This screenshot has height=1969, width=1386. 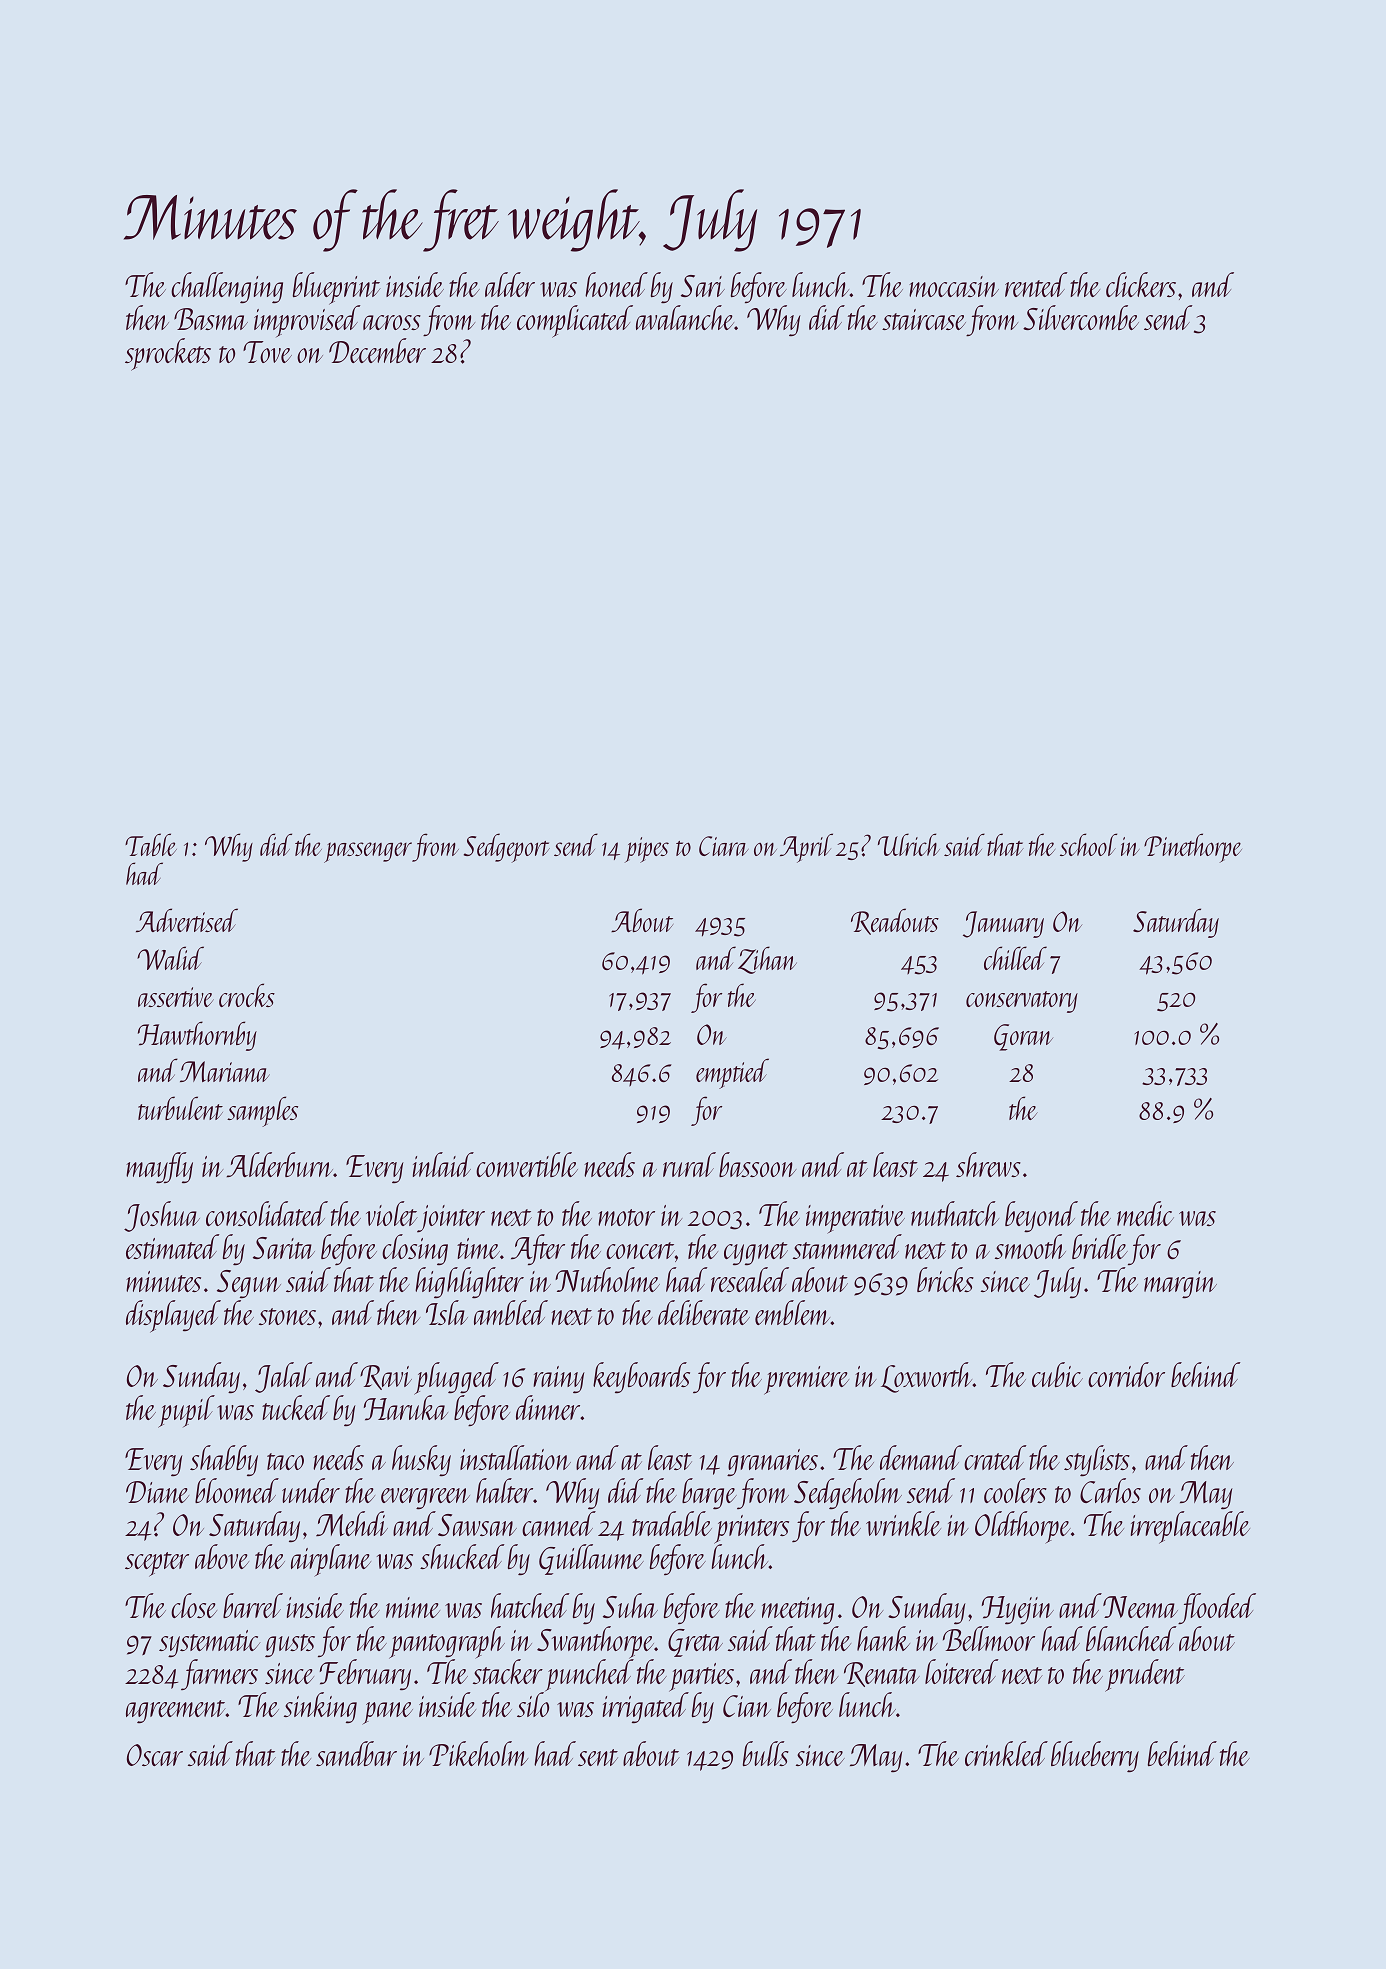 What do you see at coordinates (267, 352) in the screenshot?
I see `Tove` at bounding box center [267, 352].
